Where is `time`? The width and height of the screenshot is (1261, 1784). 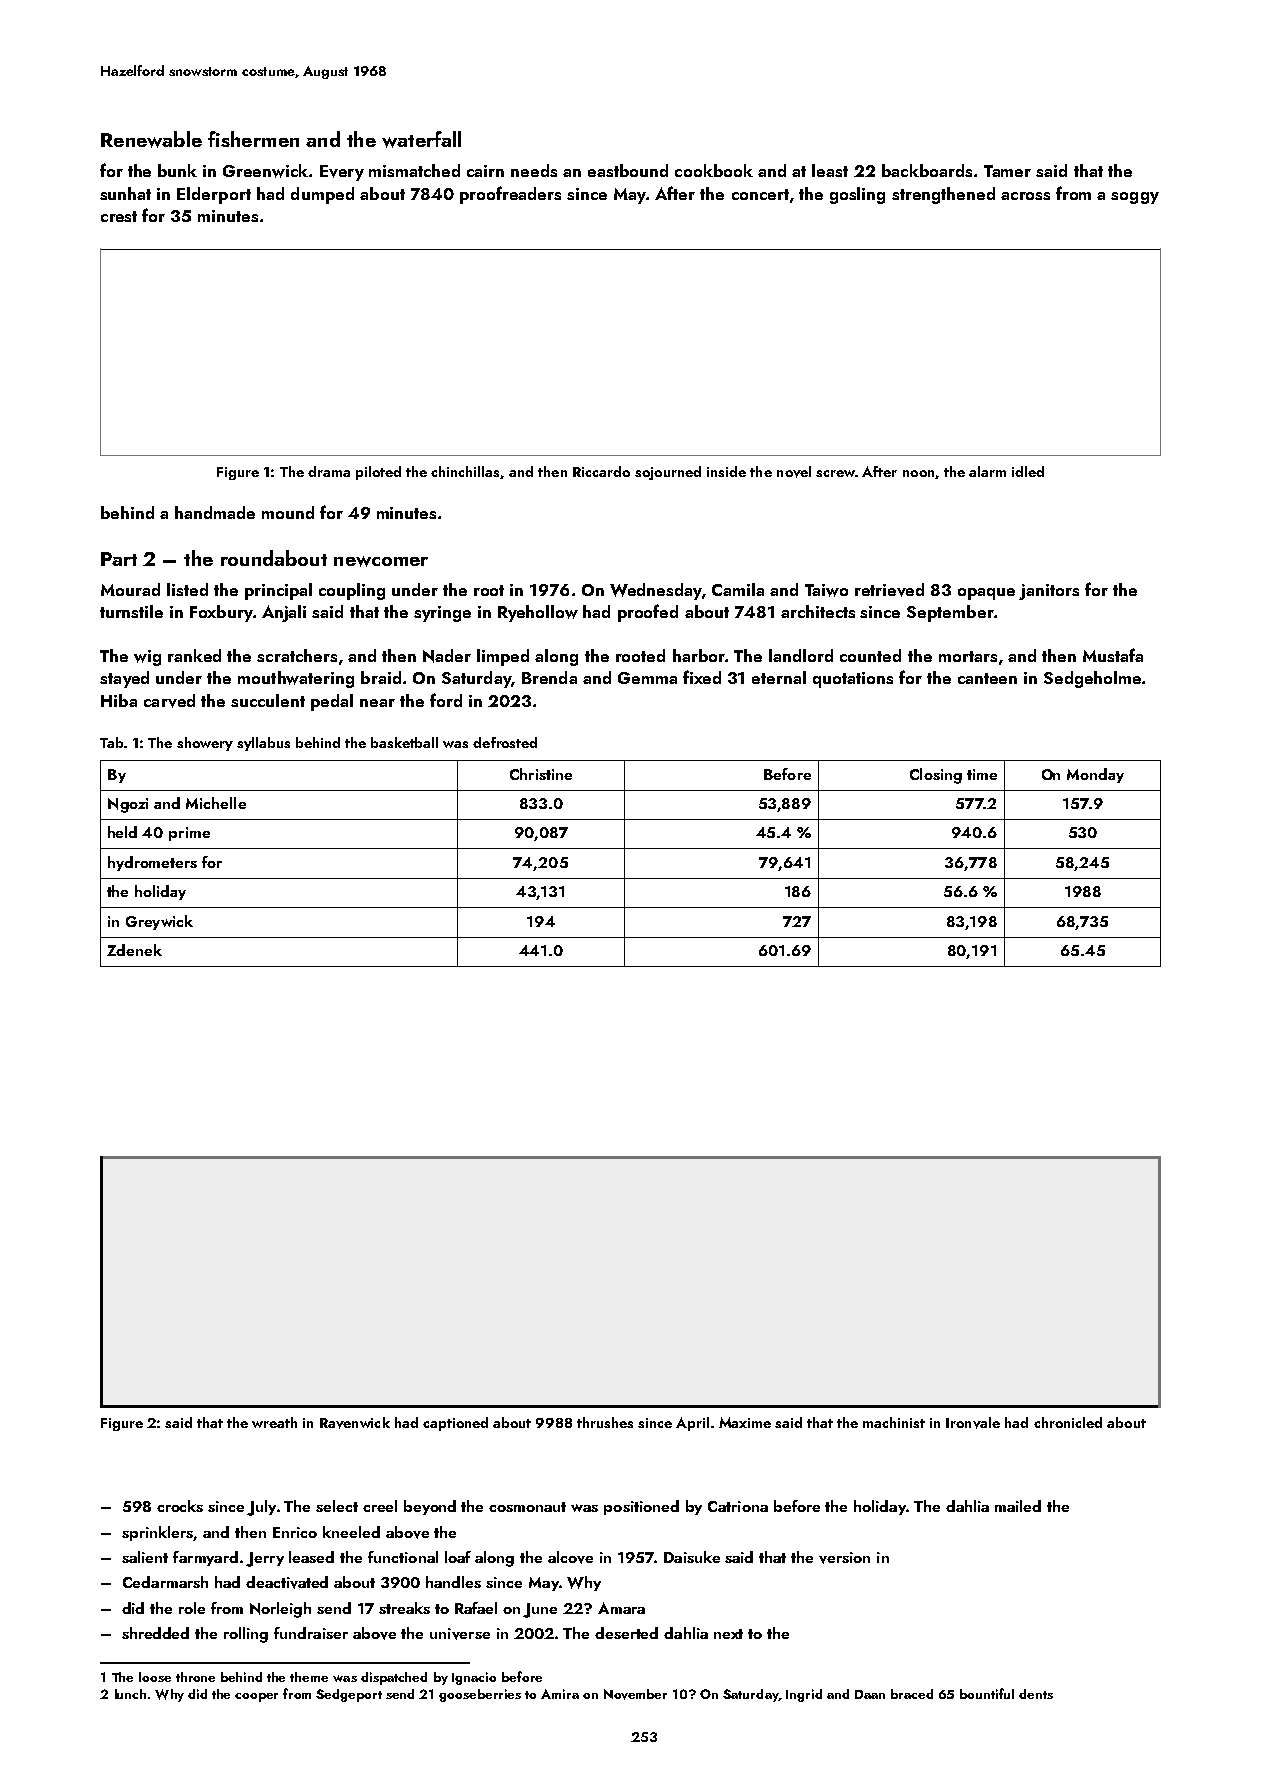
time is located at coordinates (982, 774).
